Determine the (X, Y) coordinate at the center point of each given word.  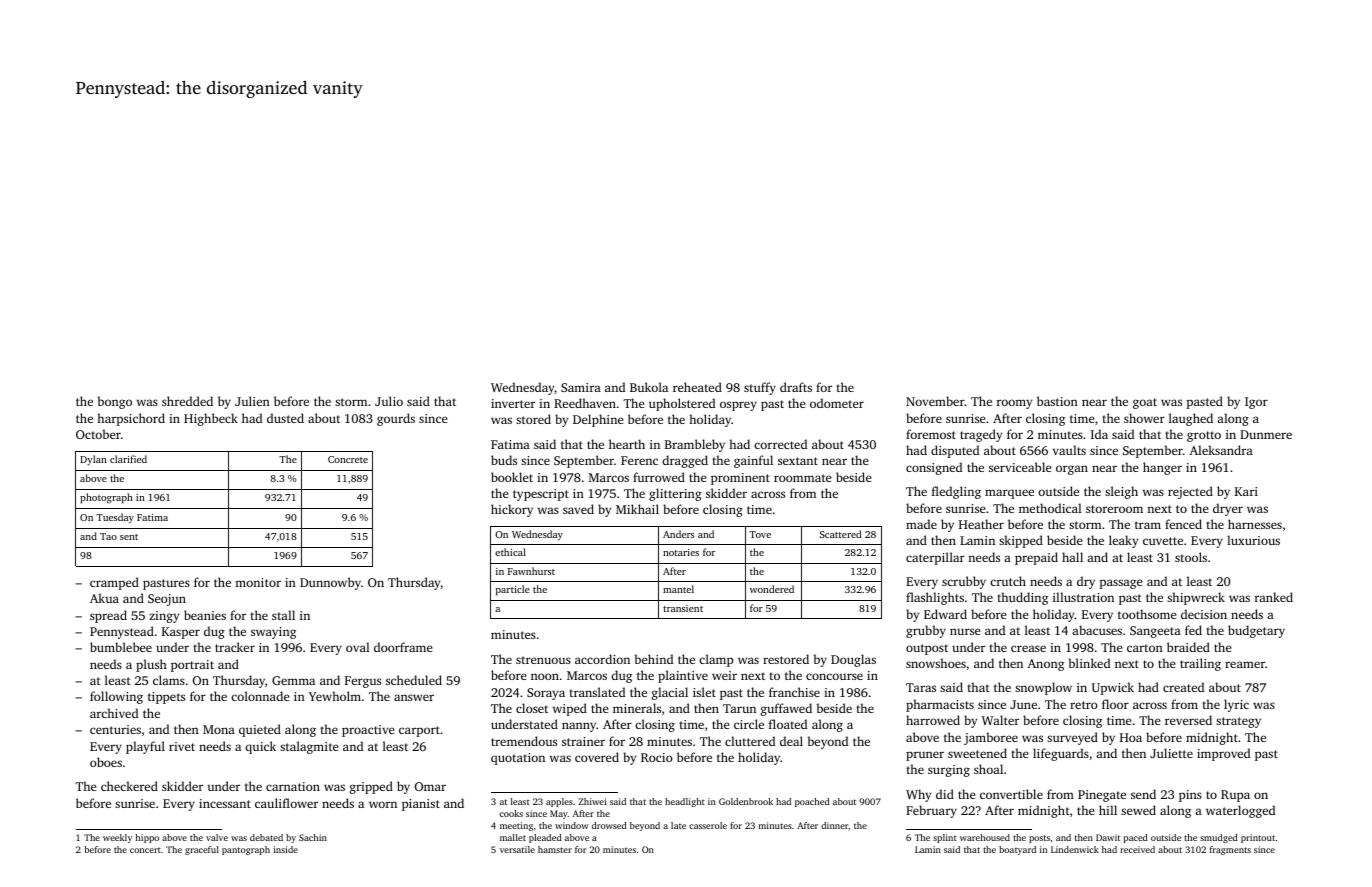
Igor (1256, 403)
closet (532, 708)
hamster (555, 849)
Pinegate (1102, 796)
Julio (389, 401)
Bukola (649, 387)
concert (145, 850)
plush (151, 665)
